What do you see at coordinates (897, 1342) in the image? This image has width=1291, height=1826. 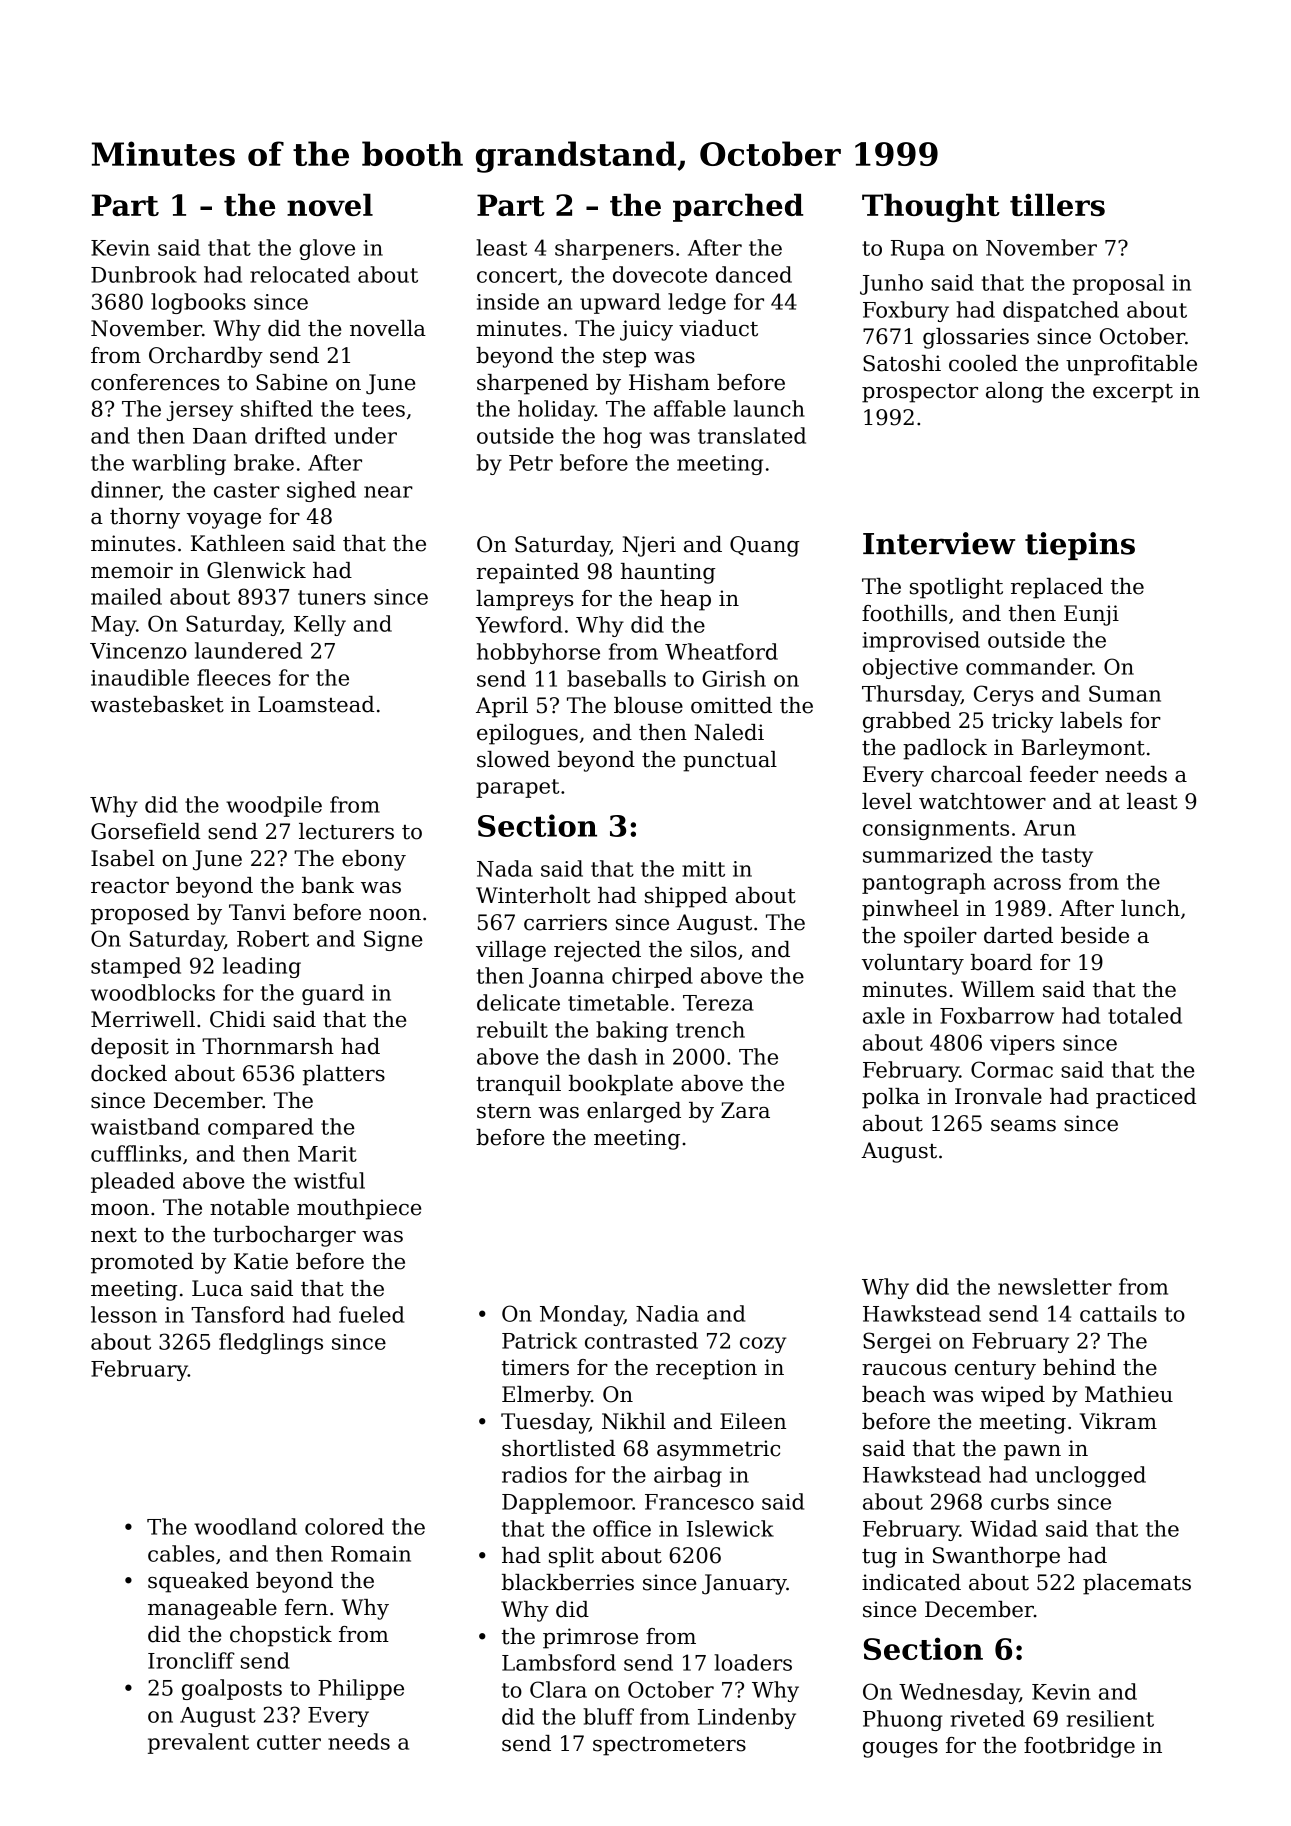 I see `Sergei` at bounding box center [897, 1342].
